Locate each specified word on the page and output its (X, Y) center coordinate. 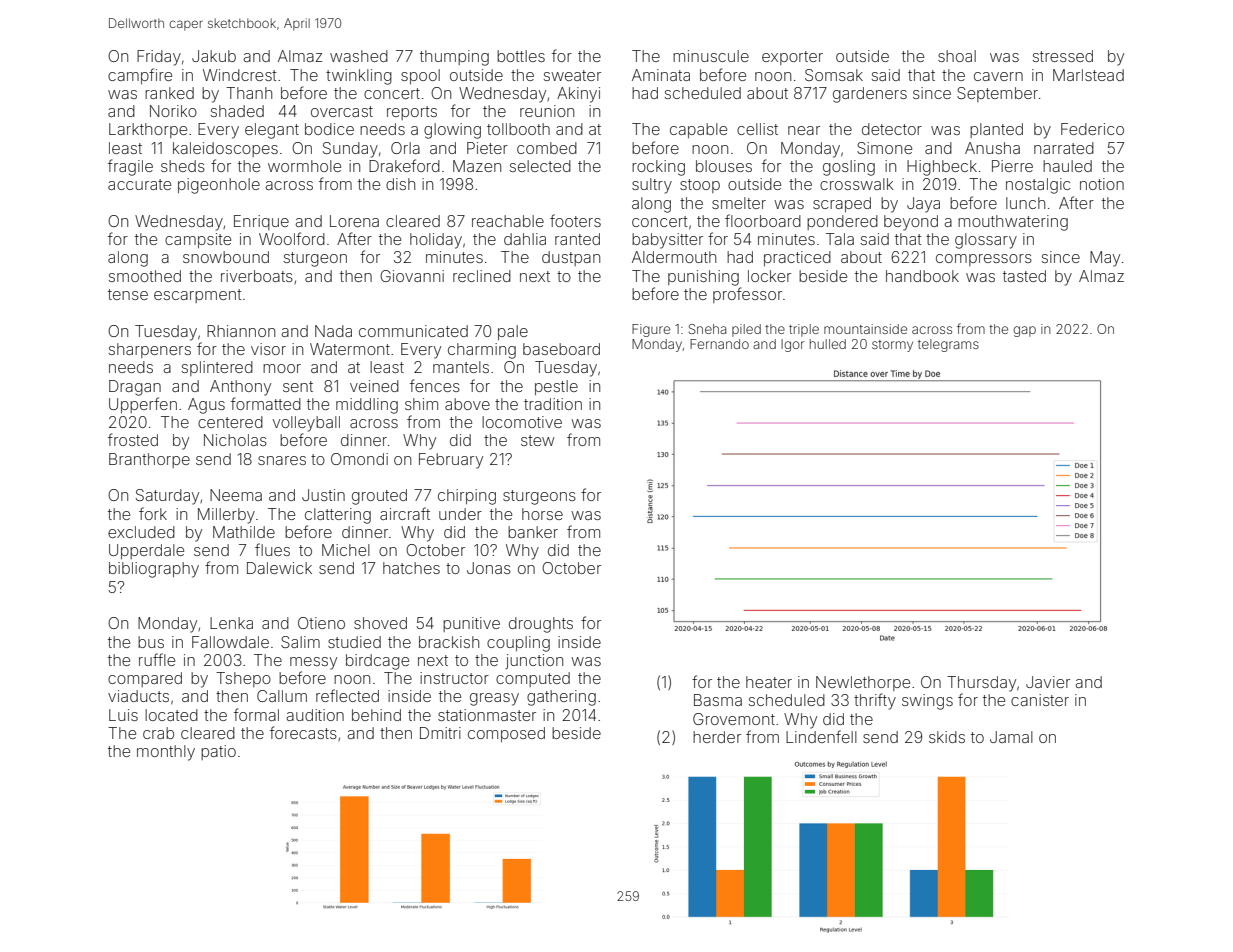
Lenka (231, 623)
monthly (166, 753)
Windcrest (240, 75)
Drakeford (404, 165)
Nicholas (235, 440)
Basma (718, 700)
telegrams (948, 345)
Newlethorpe (863, 683)
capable (698, 130)
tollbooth (518, 129)
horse (542, 514)
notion (1102, 184)
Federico (1092, 129)
